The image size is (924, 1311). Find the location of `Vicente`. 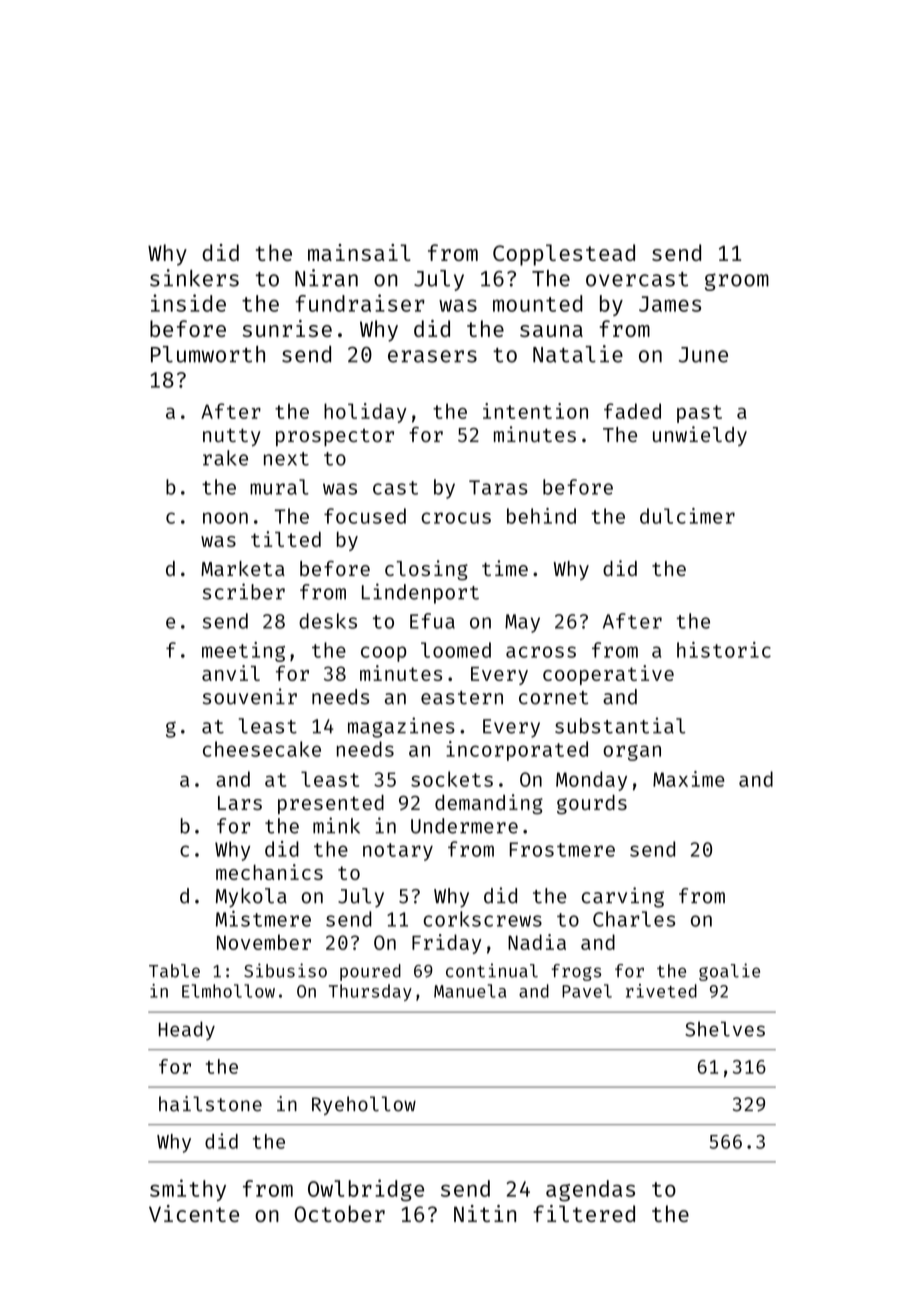

Vicente is located at coordinates (194, 1213).
